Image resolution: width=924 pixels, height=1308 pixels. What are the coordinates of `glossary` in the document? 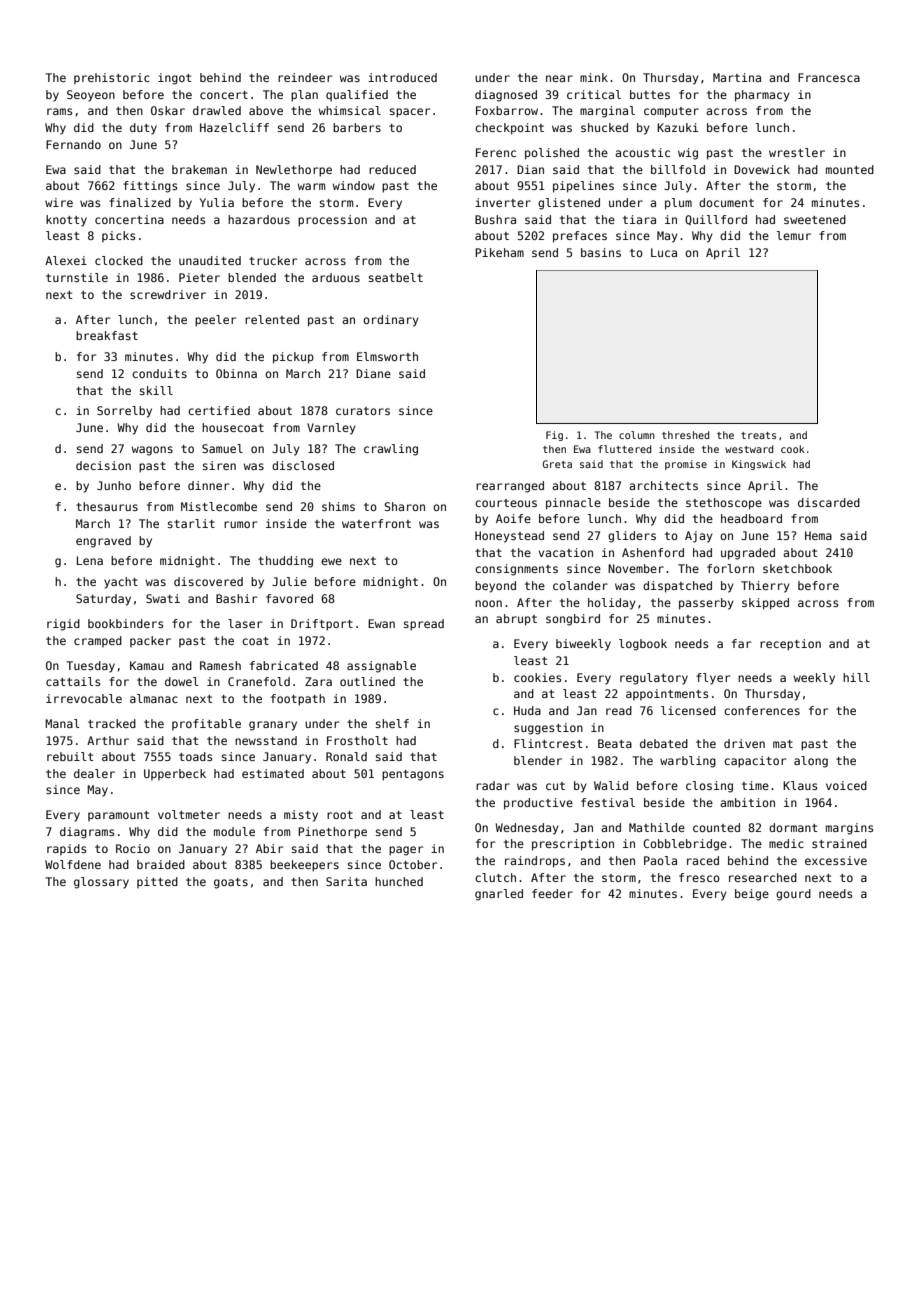 It's located at (101, 883).
